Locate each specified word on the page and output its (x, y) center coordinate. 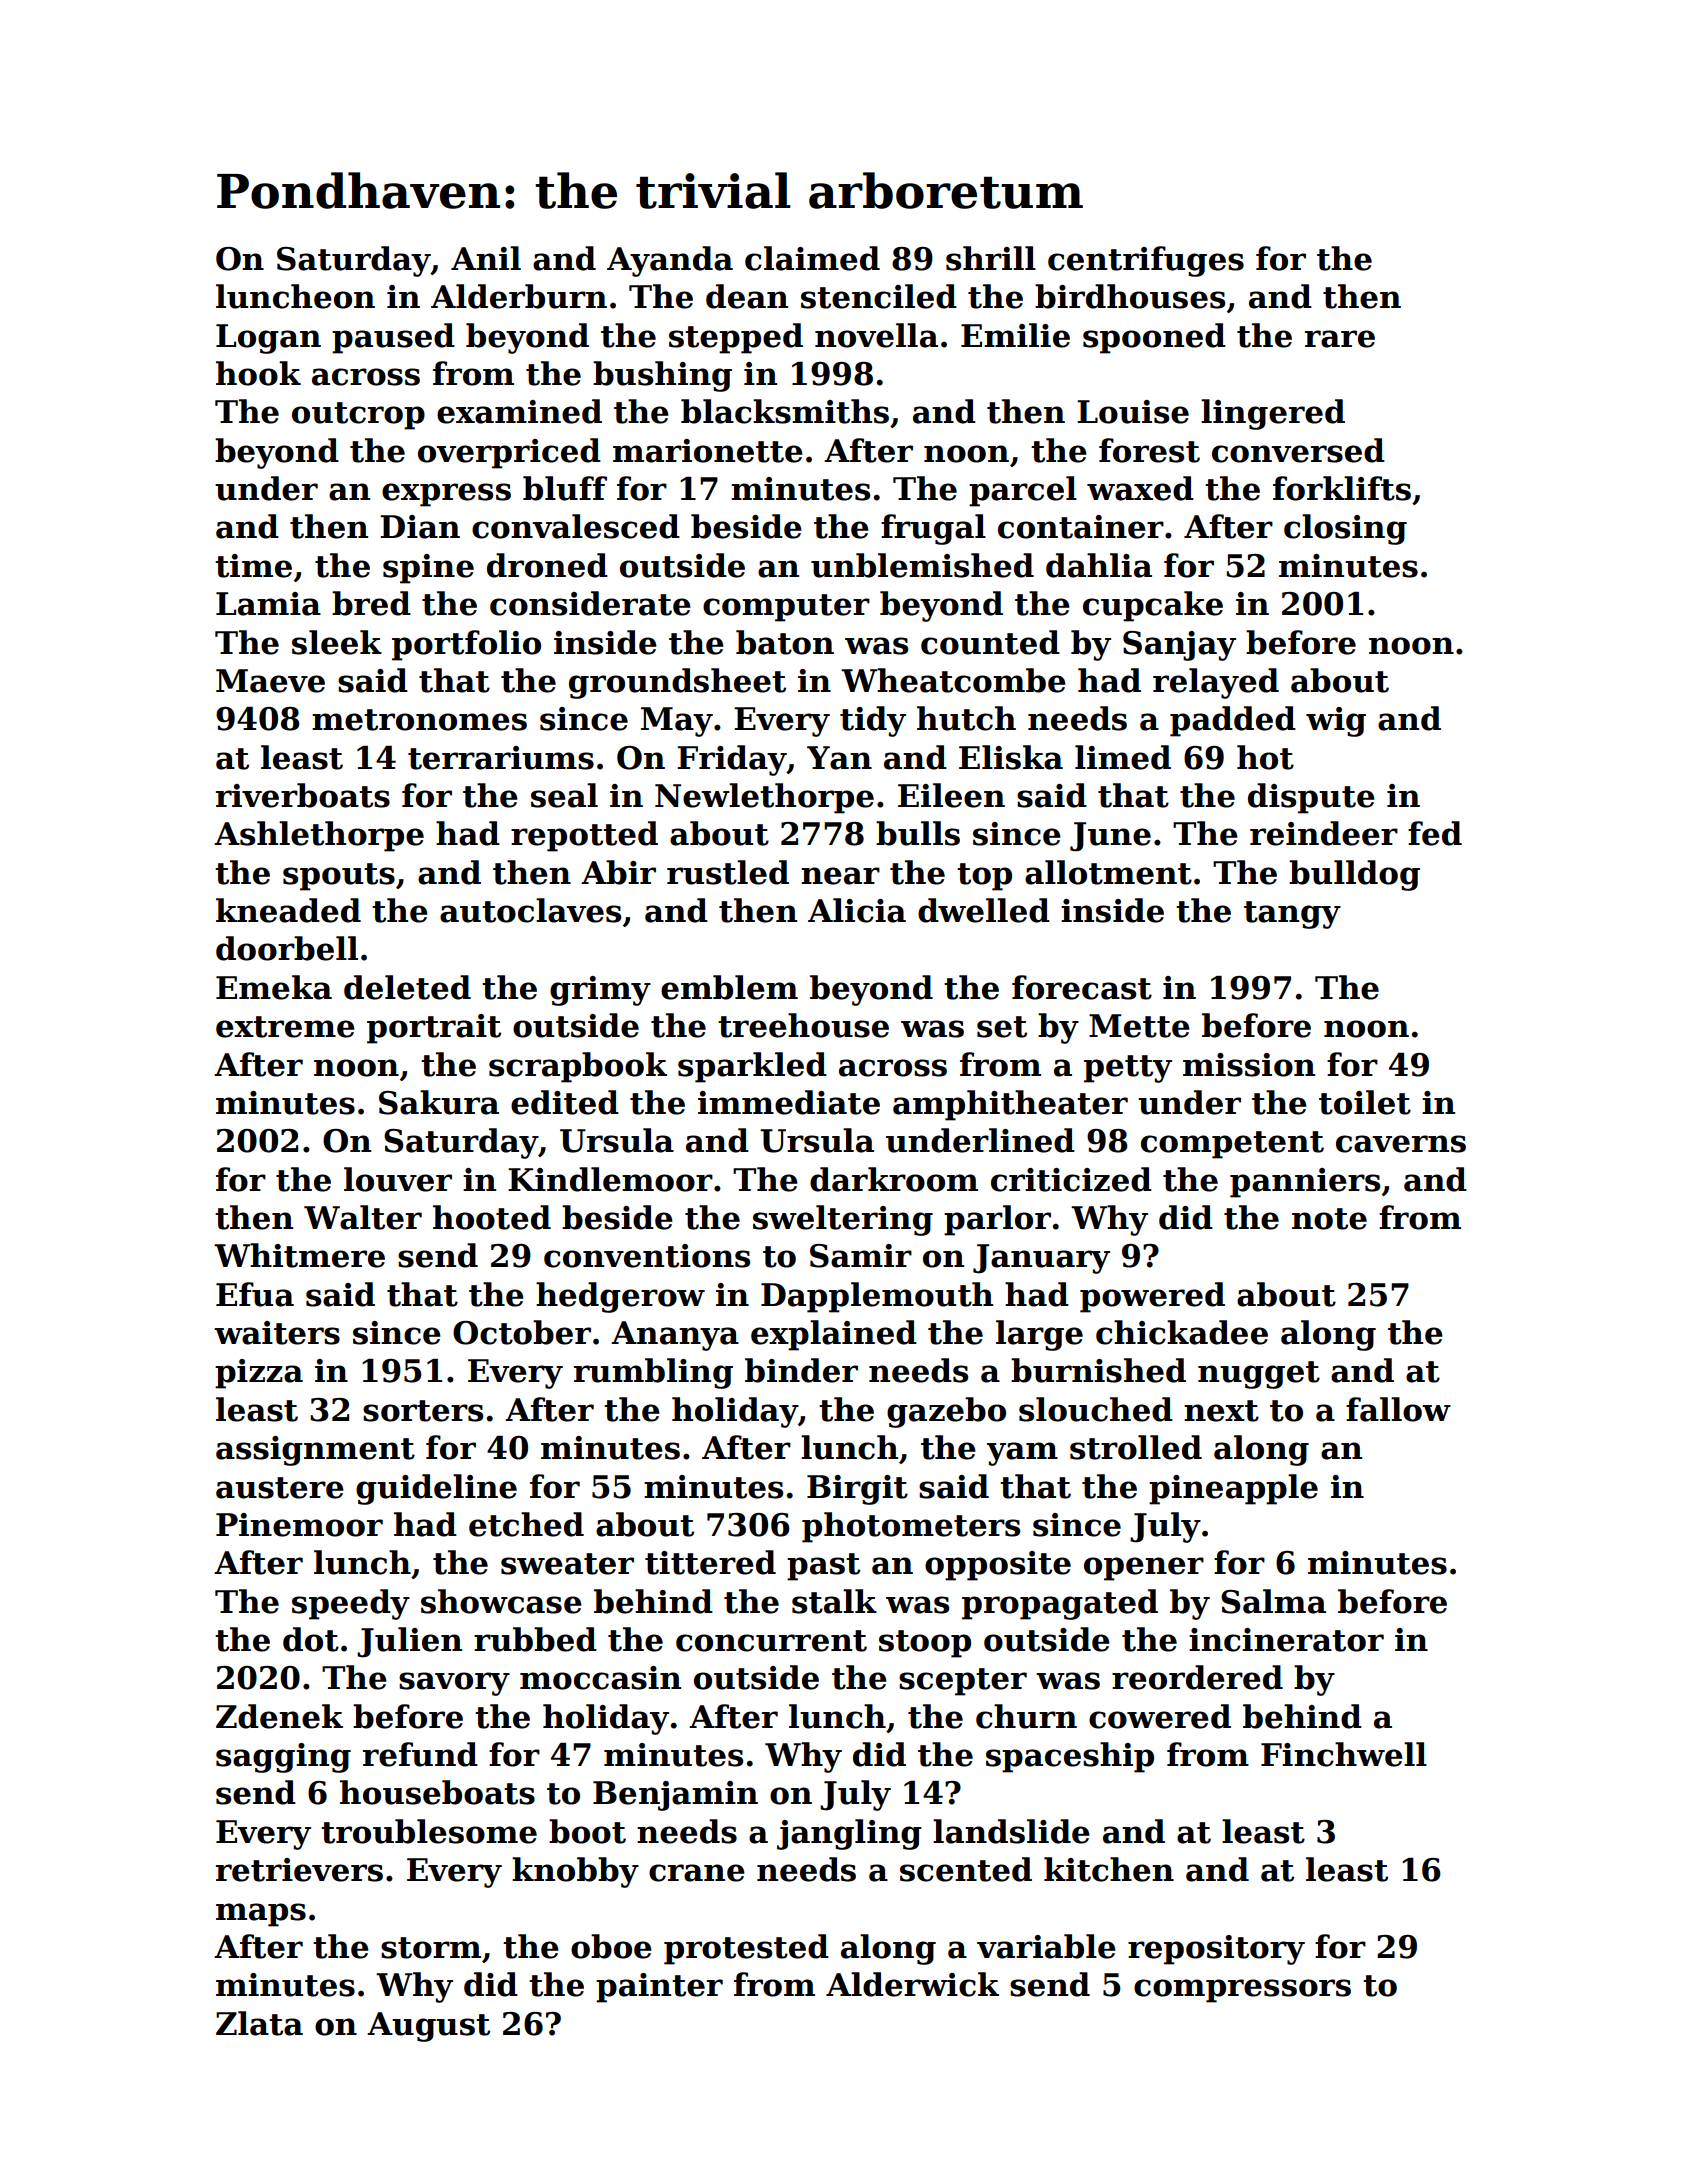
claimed (812, 258)
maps (261, 1915)
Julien (409, 1642)
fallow (1398, 1409)
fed (1435, 833)
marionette (708, 451)
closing (1345, 529)
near (840, 876)
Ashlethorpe (319, 836)
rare (1340, 339)
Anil (486, 258)
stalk (834, 1601)
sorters (423, 1411)
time (253, 566)
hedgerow (620, 1297)
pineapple (1233, 1489)
